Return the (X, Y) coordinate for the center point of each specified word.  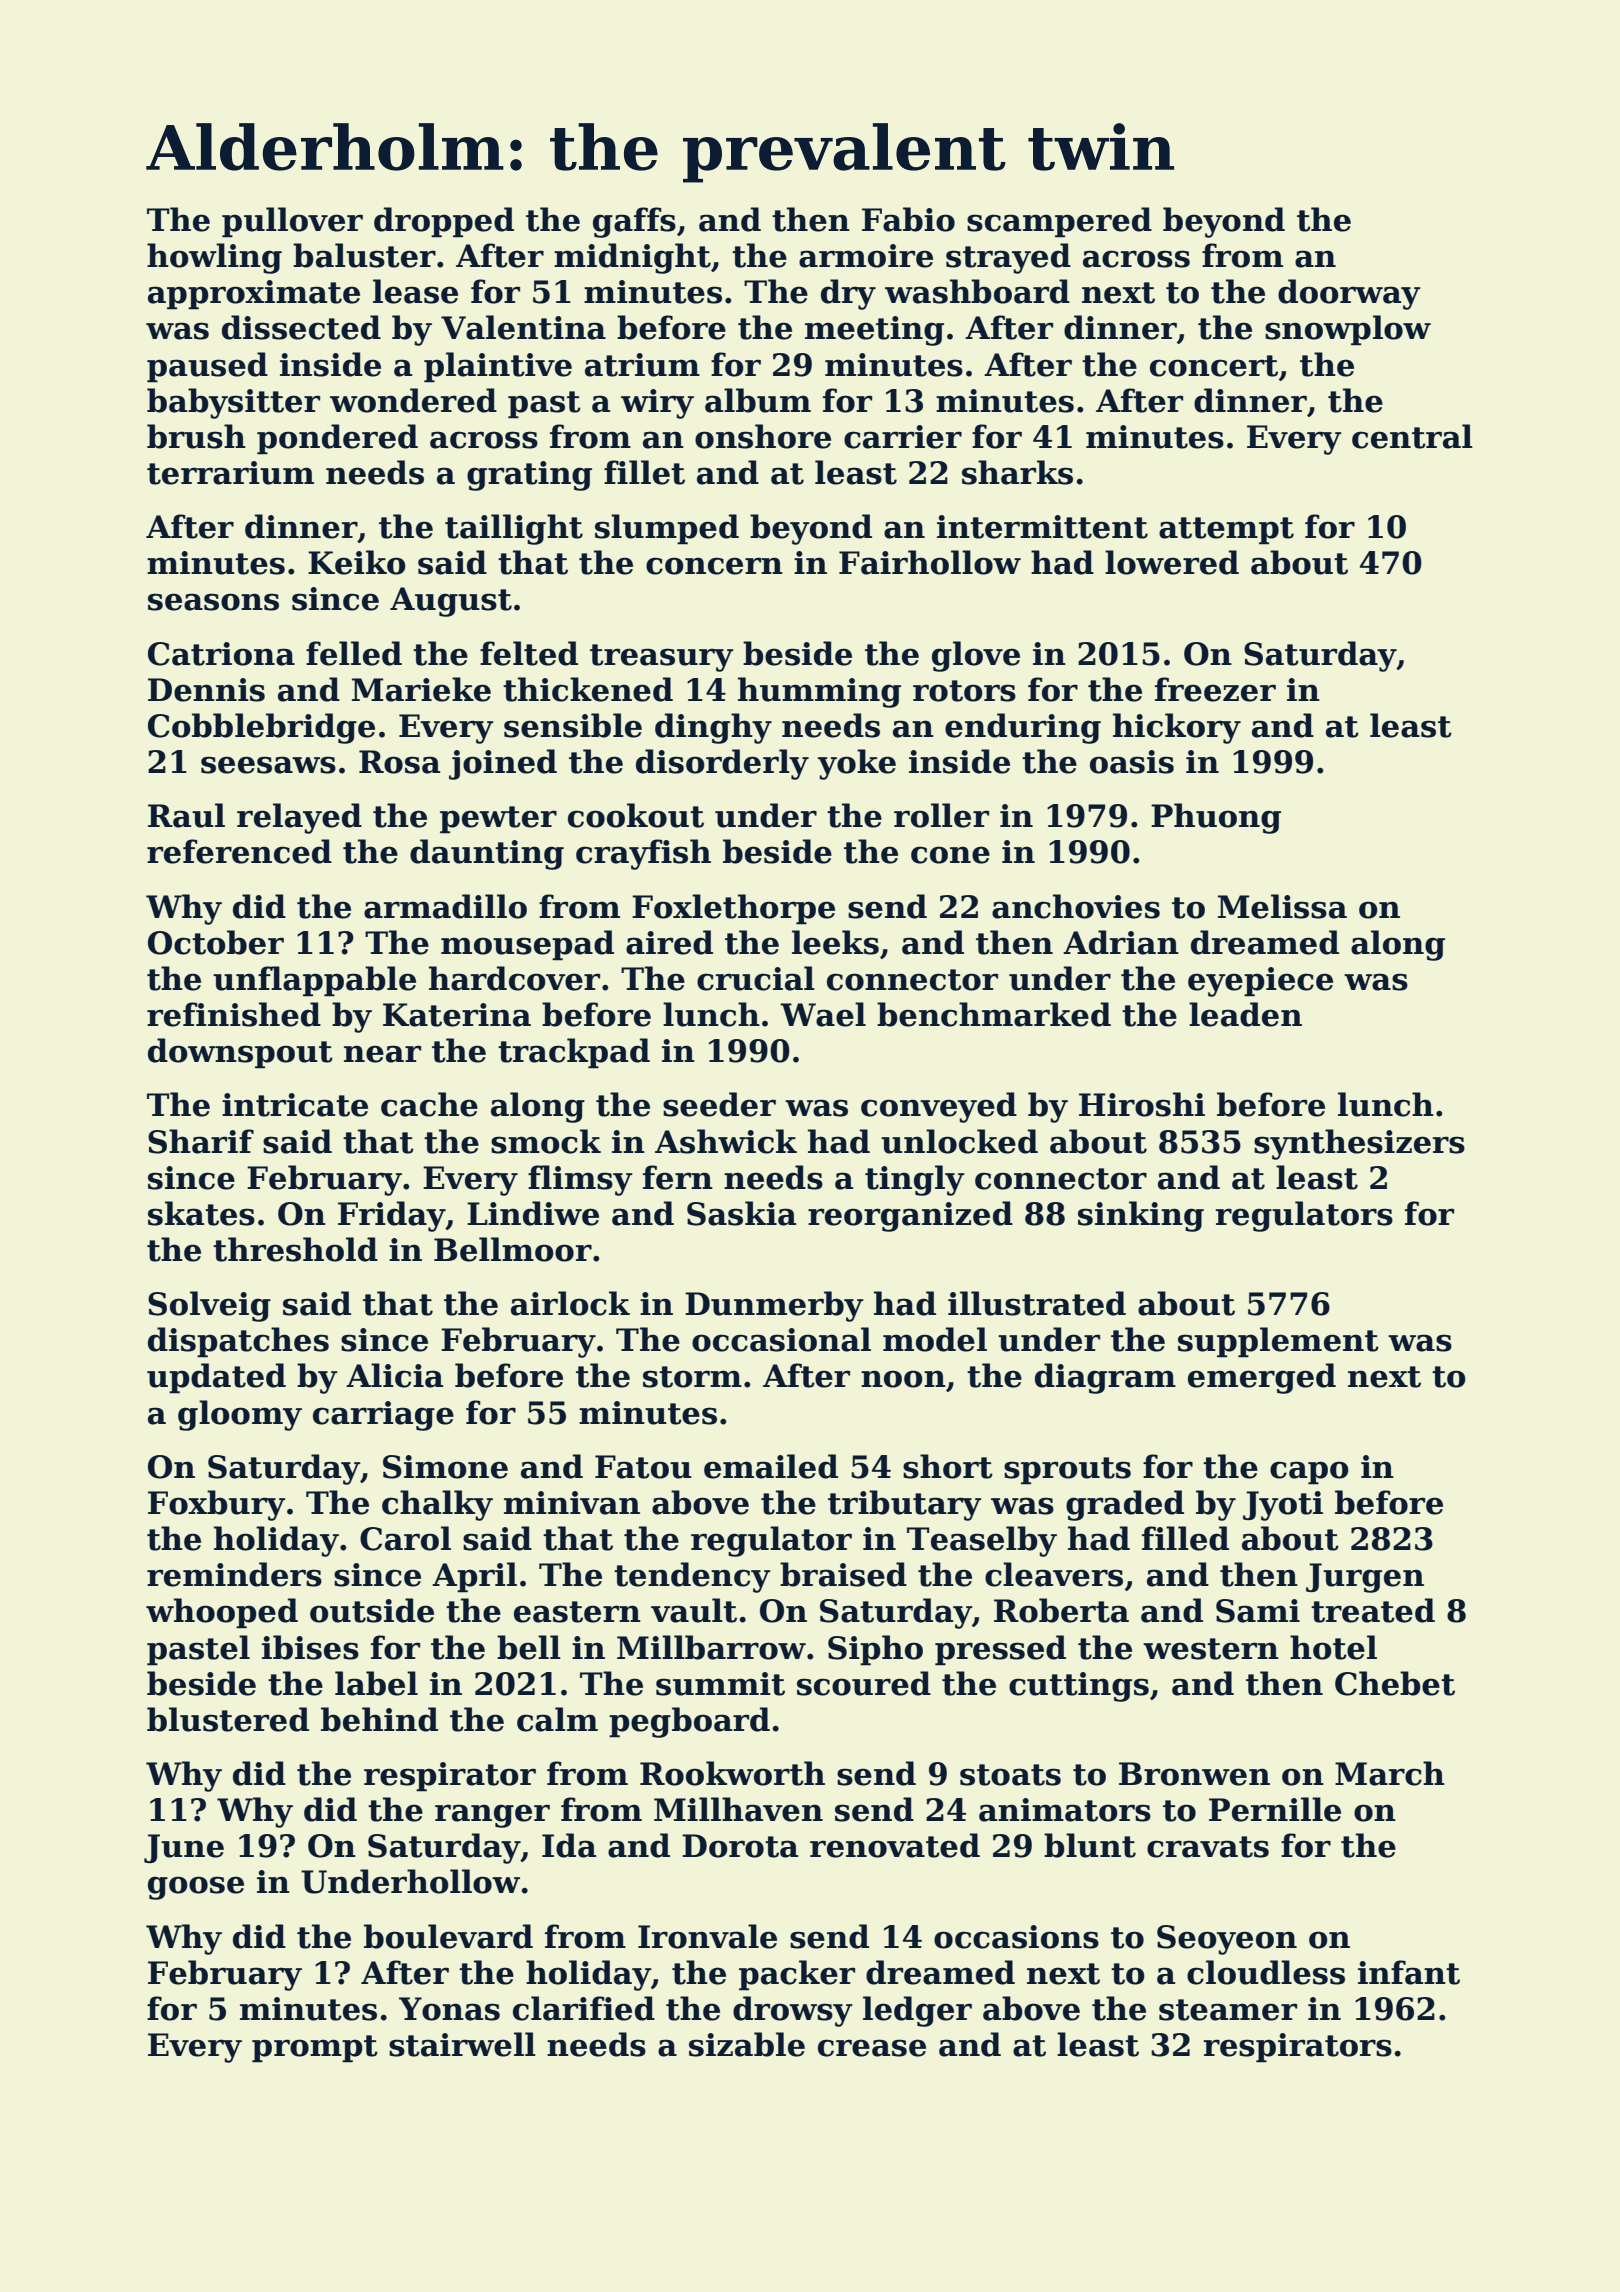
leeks (835, 942)
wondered (413, 400)
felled (354, 653)
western (1211, 1649)
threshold (295, 1249)
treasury (662, 658)
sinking (1141, 1216)
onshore (763, 436)
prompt (315, 2049)
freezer (1215, 689)
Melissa (1282, 906)
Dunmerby (774, 1306)
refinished (234, 1014)
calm (557, 1719)
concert (1214, 366)
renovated (895, 1845)
